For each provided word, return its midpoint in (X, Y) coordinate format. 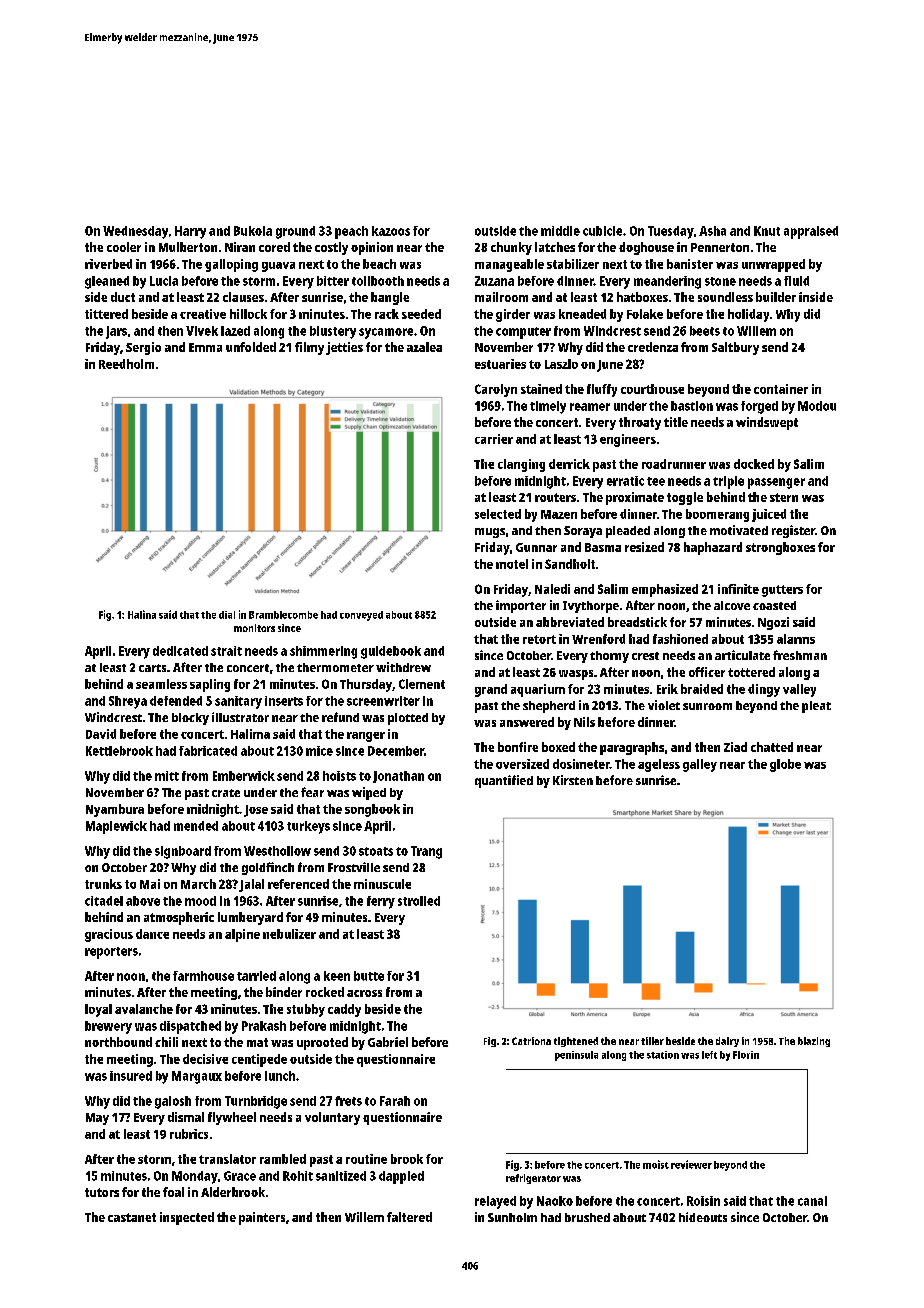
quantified (504, 781)
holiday (748, 315)
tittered (106, 314)
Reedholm (126, 364)
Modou (817, 406)
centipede (259, 1060)
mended (196, 826)
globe (785, 765)
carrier (494, 439)
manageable (509, 265)
